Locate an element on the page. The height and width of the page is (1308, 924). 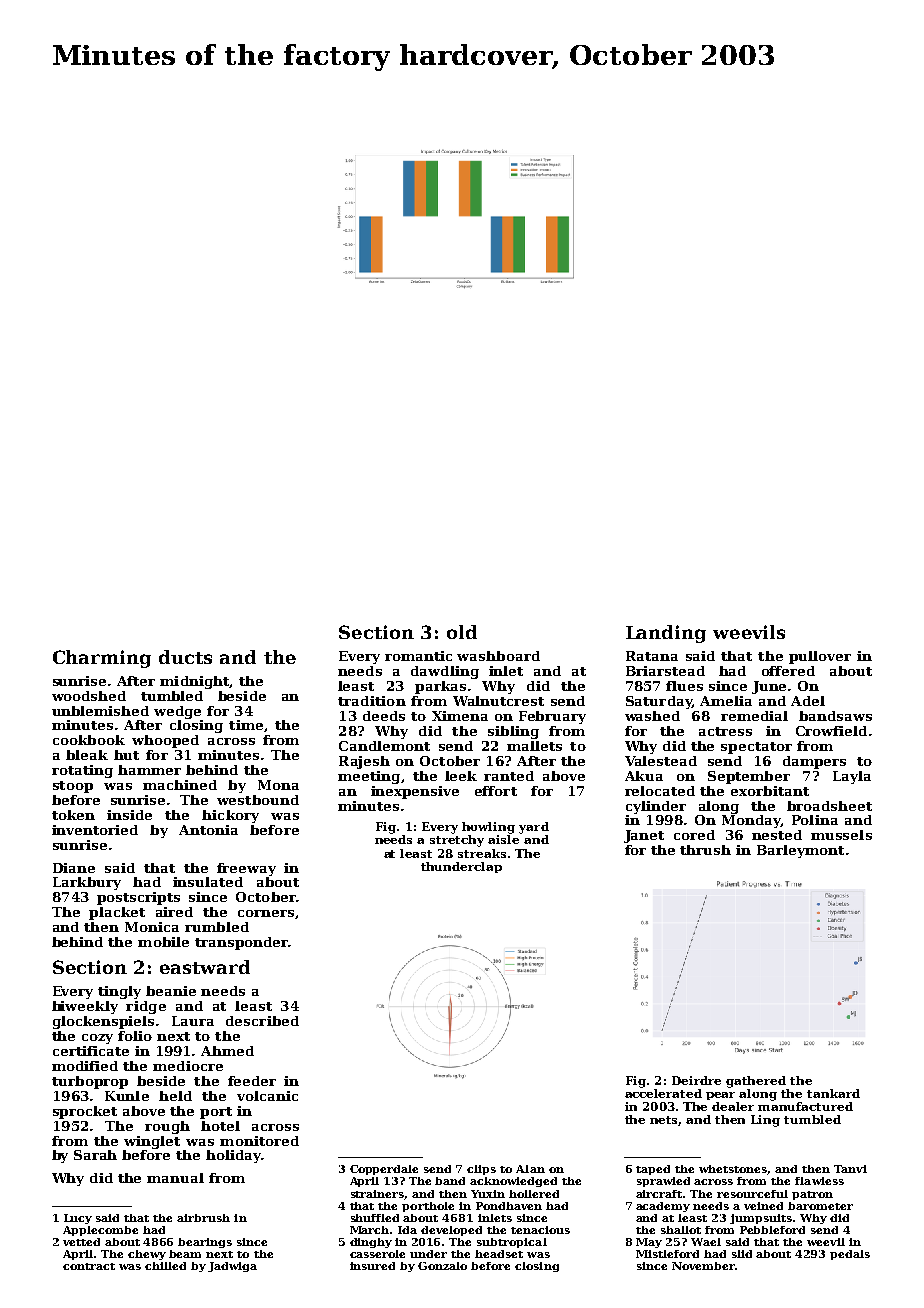
tankard is located at coordinates (833, 1093).
